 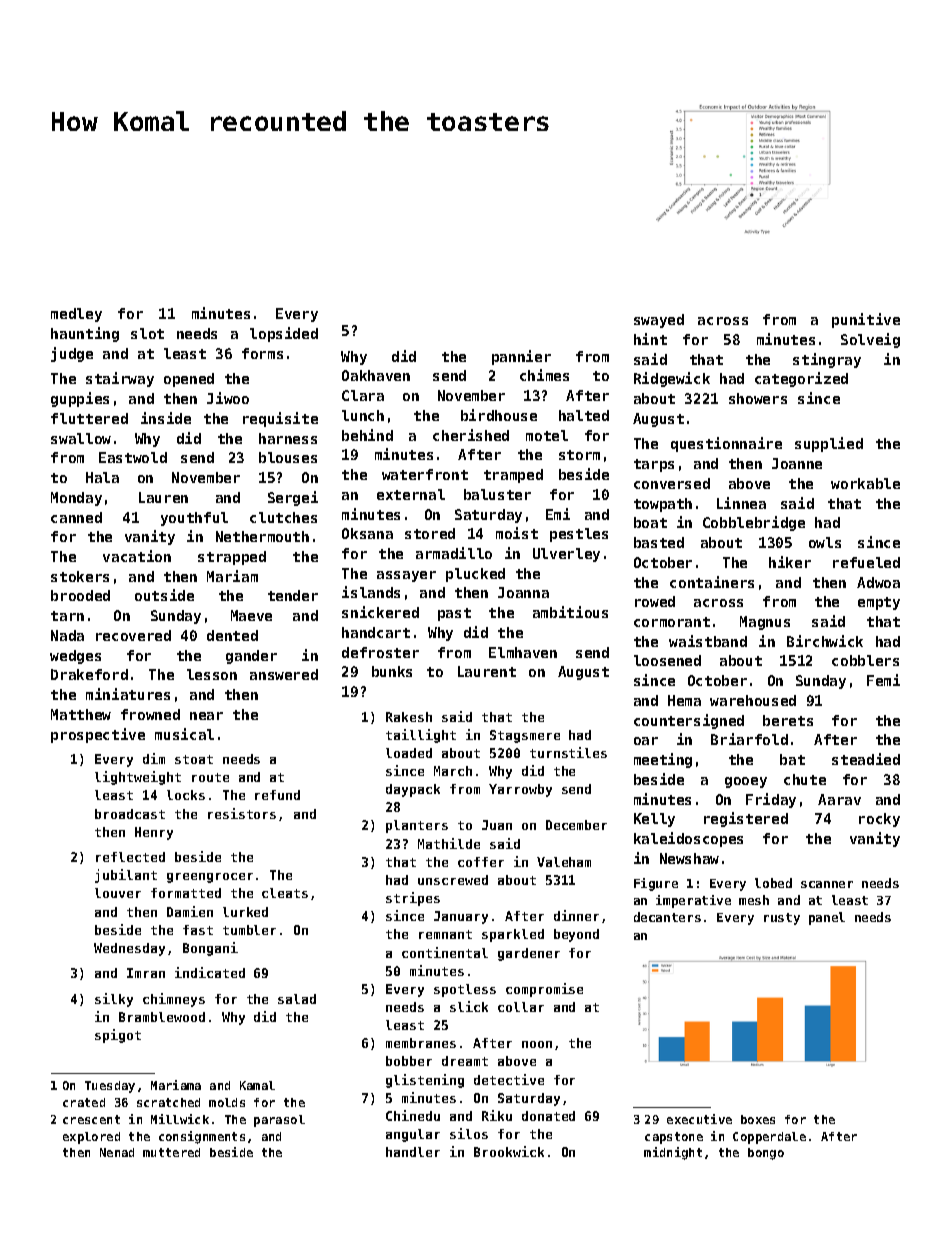 What do you see at coordinates (413, 1152) in the screenshot?
I see `handler` at bounding box center [413, 1152].
